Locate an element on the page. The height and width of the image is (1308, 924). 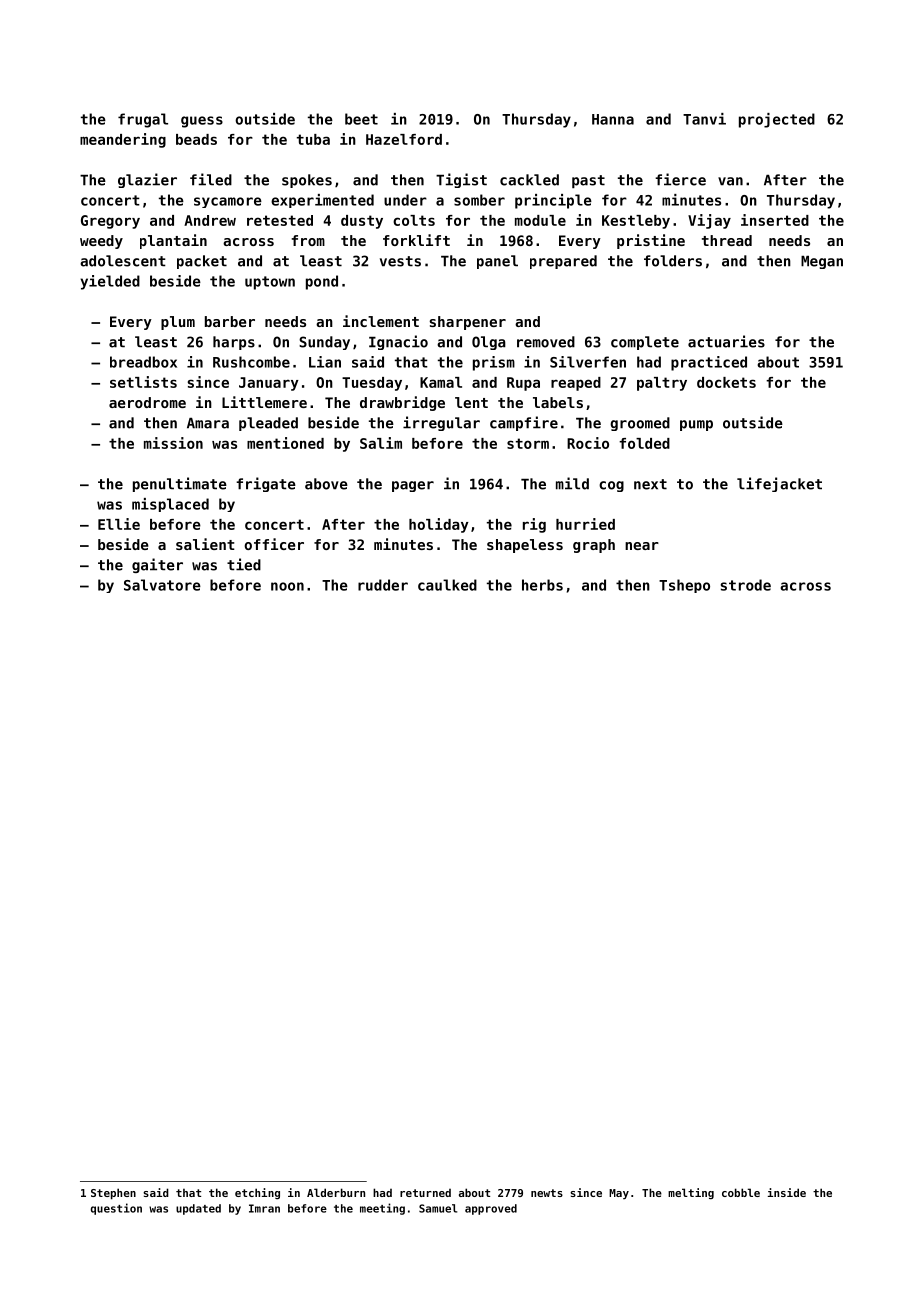
glazier is located at coordinates (147, 180).
